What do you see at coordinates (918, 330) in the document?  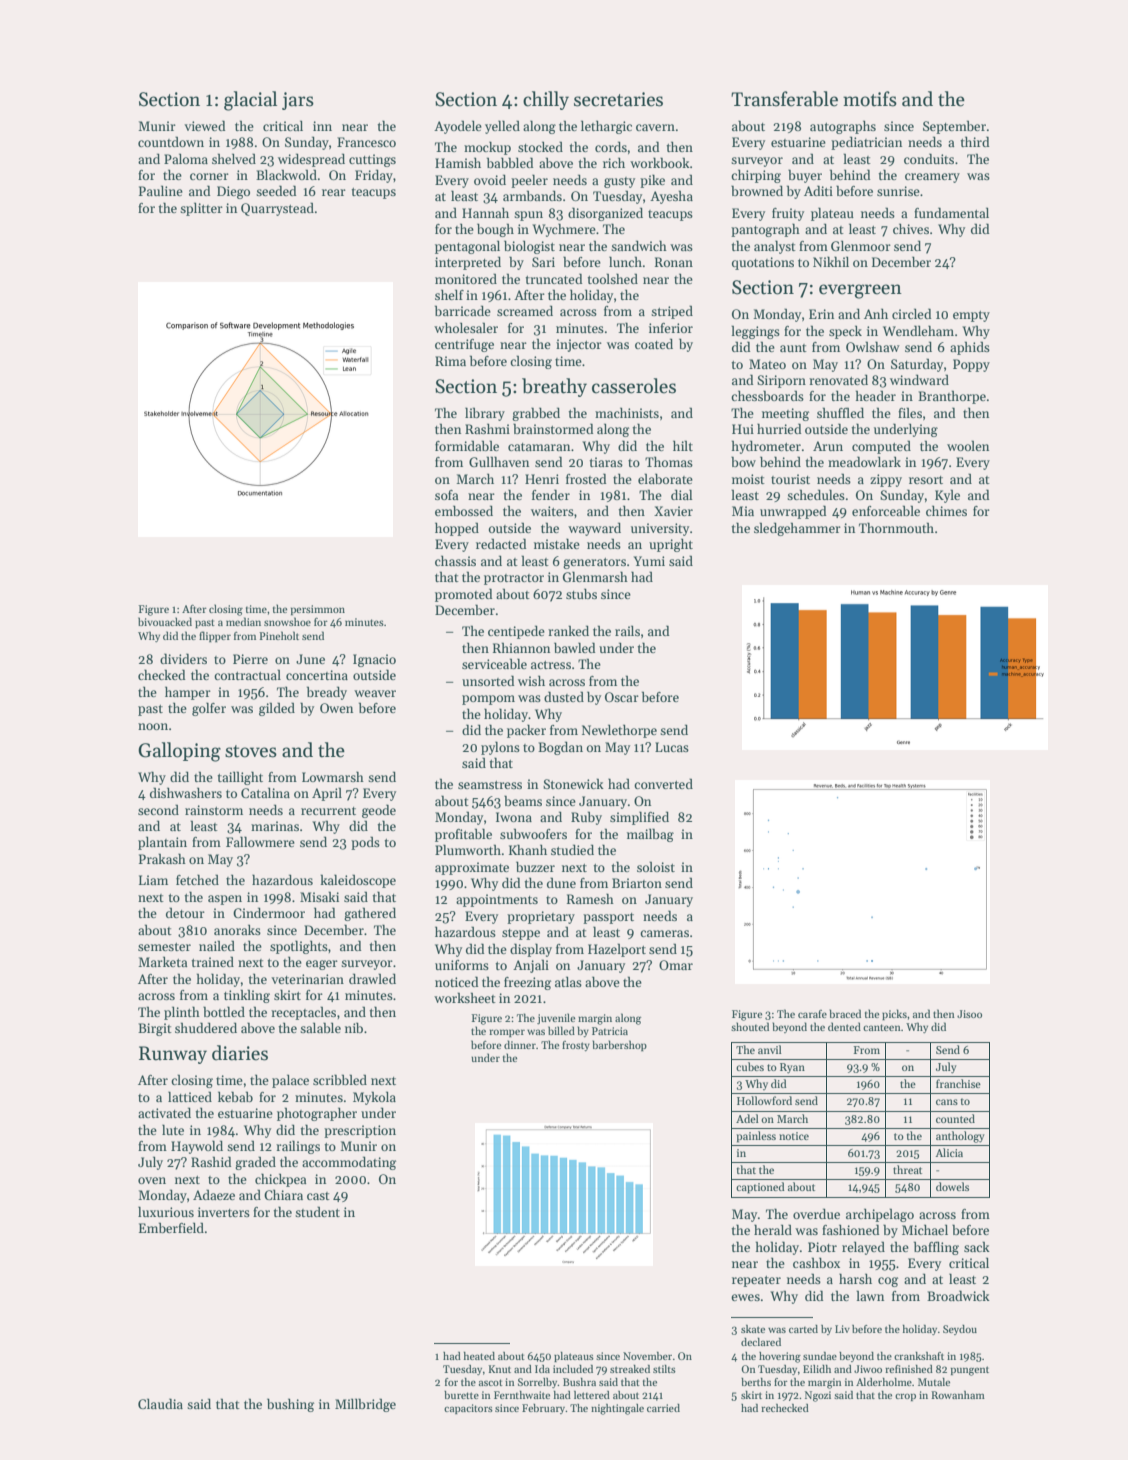 I see `Wendleham` at bounding box center [918, 330].
